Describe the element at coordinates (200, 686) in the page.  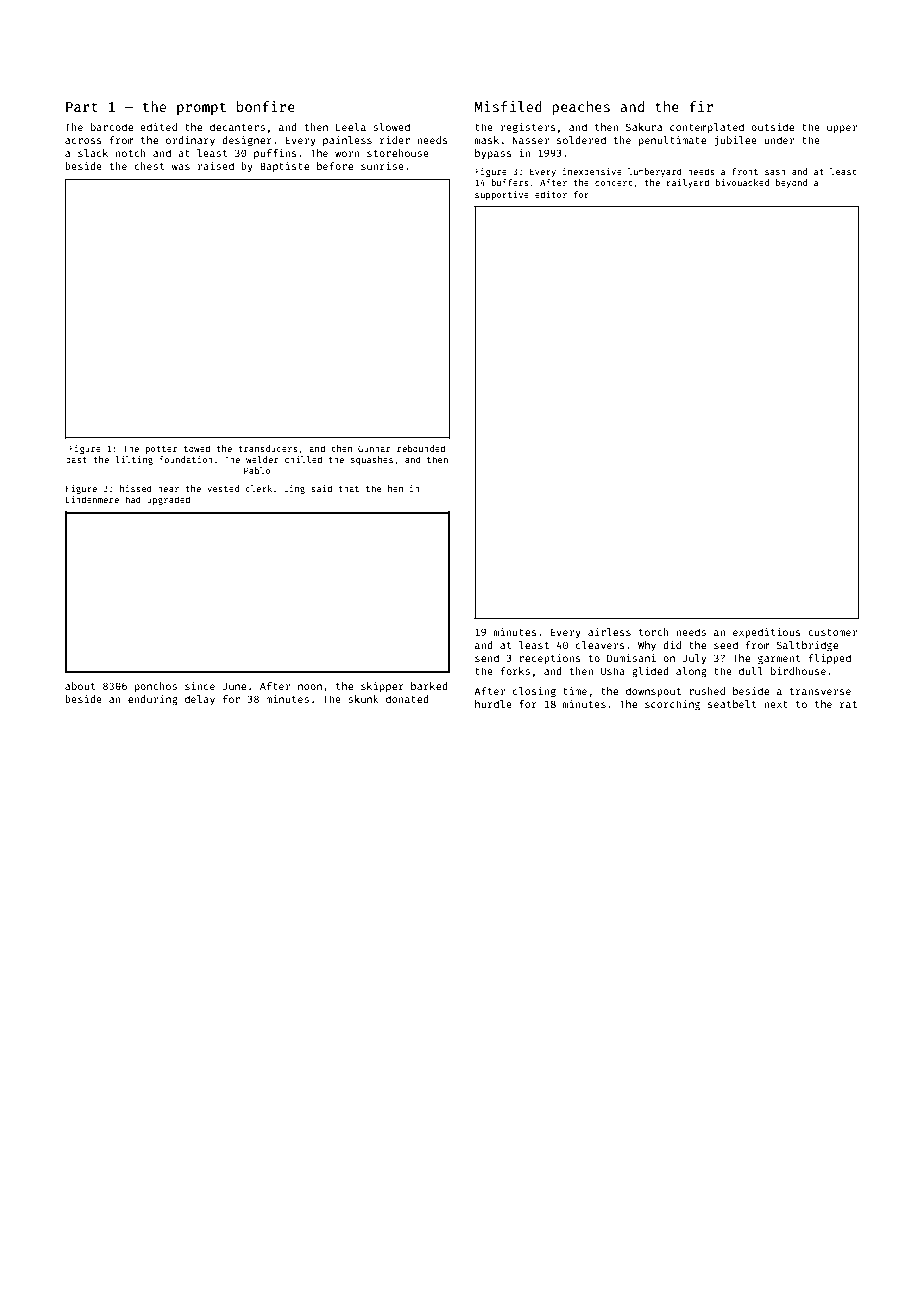
I see `since` at that location.
